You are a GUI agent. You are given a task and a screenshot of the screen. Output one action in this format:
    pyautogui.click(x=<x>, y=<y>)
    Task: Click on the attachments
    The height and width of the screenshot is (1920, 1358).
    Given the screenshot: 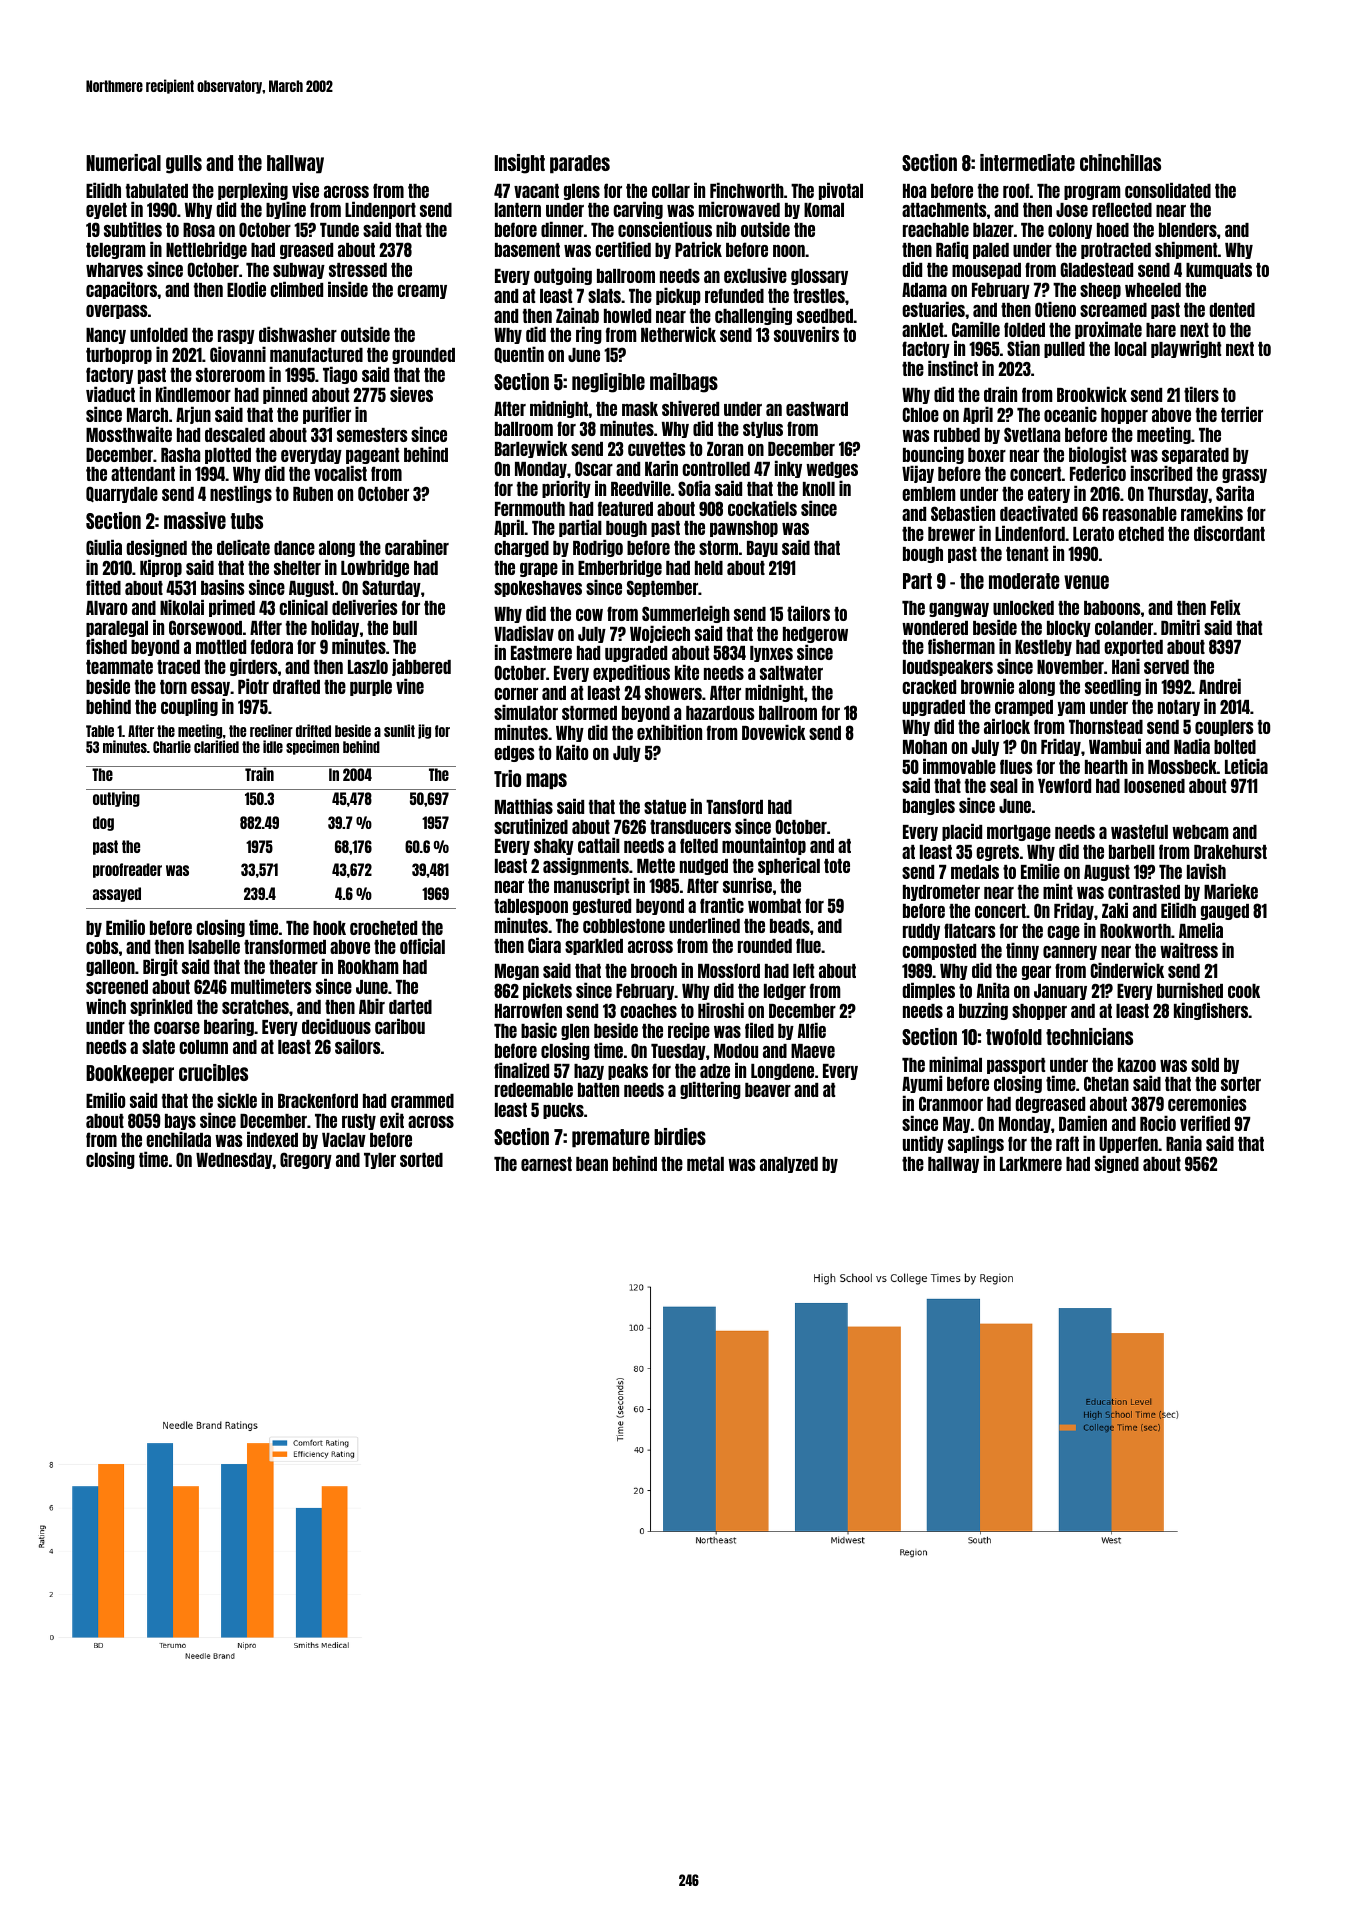 What is the action you would take?
    pyautogui.click(x=944, y=210)
